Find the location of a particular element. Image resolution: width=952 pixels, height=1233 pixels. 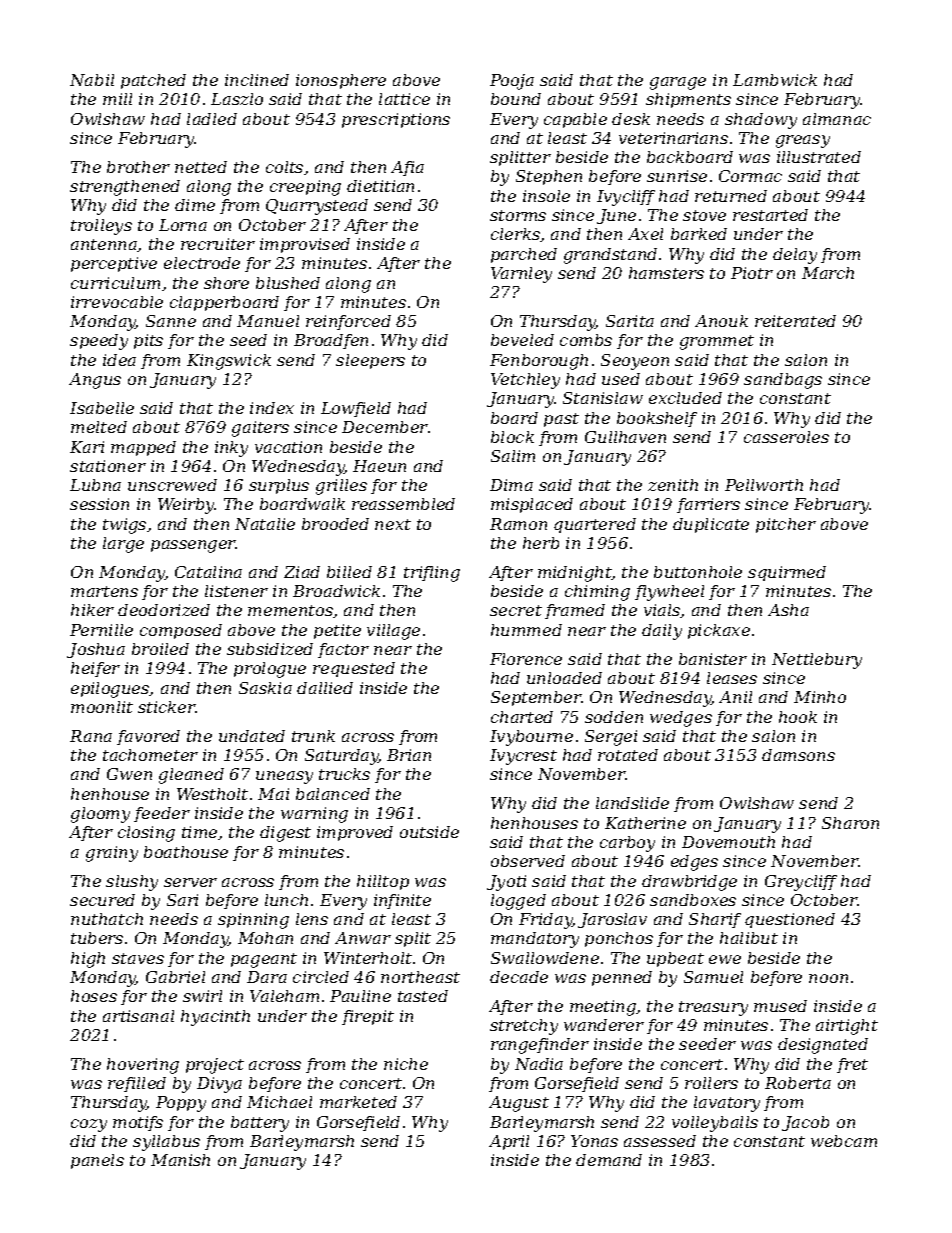

improved is located at coordinates (355, 833).
